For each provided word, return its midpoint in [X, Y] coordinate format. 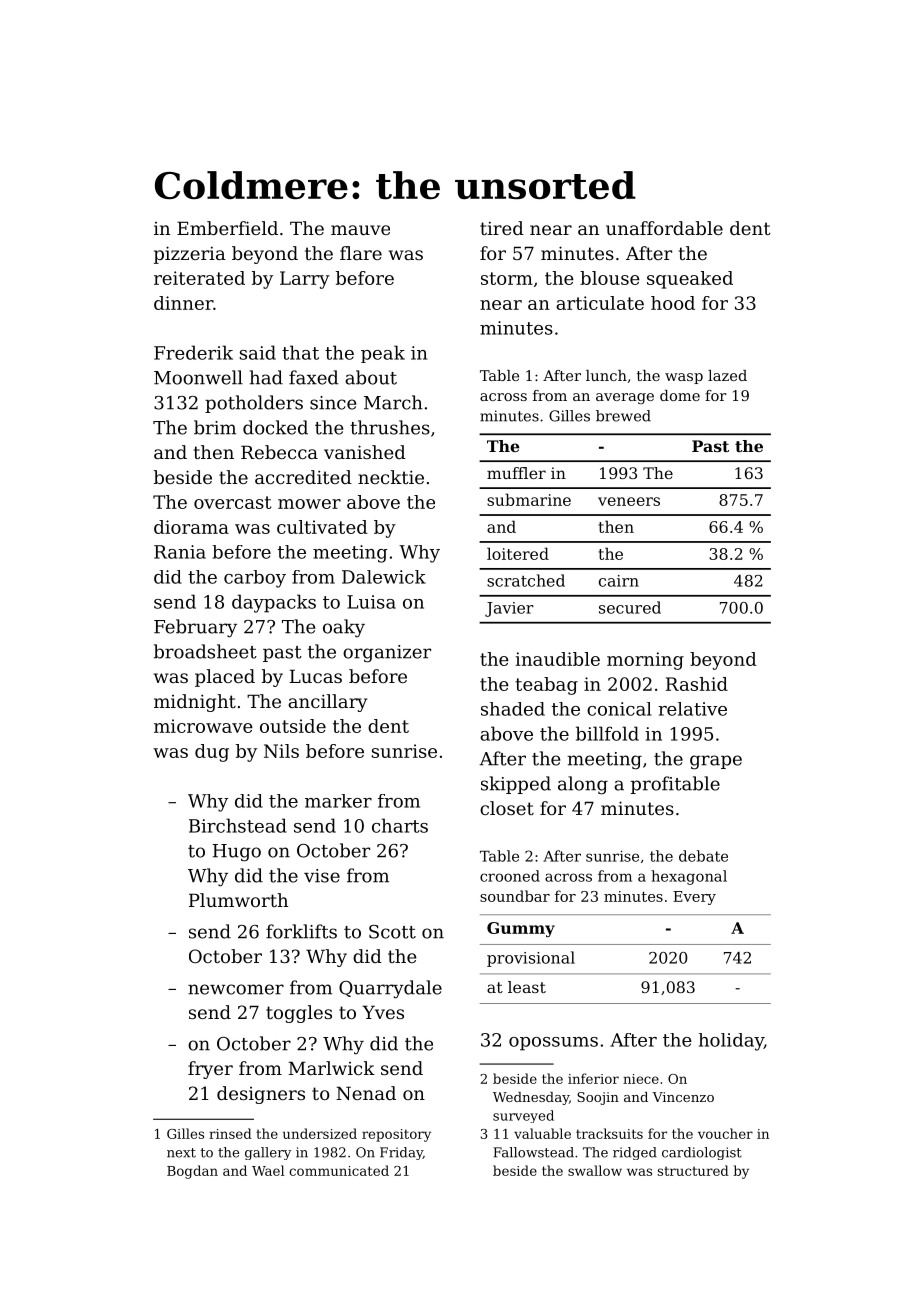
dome [680, 395]
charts [400, 825]
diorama [191, 527]
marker [338, 801]
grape [716, 762]
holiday [731, 1042]
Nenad [366, 1093]
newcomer [236, 989]
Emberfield [227, 228]
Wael [268, 1170]
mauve [360, 230]
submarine [529, 499]
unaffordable [664, 228]
